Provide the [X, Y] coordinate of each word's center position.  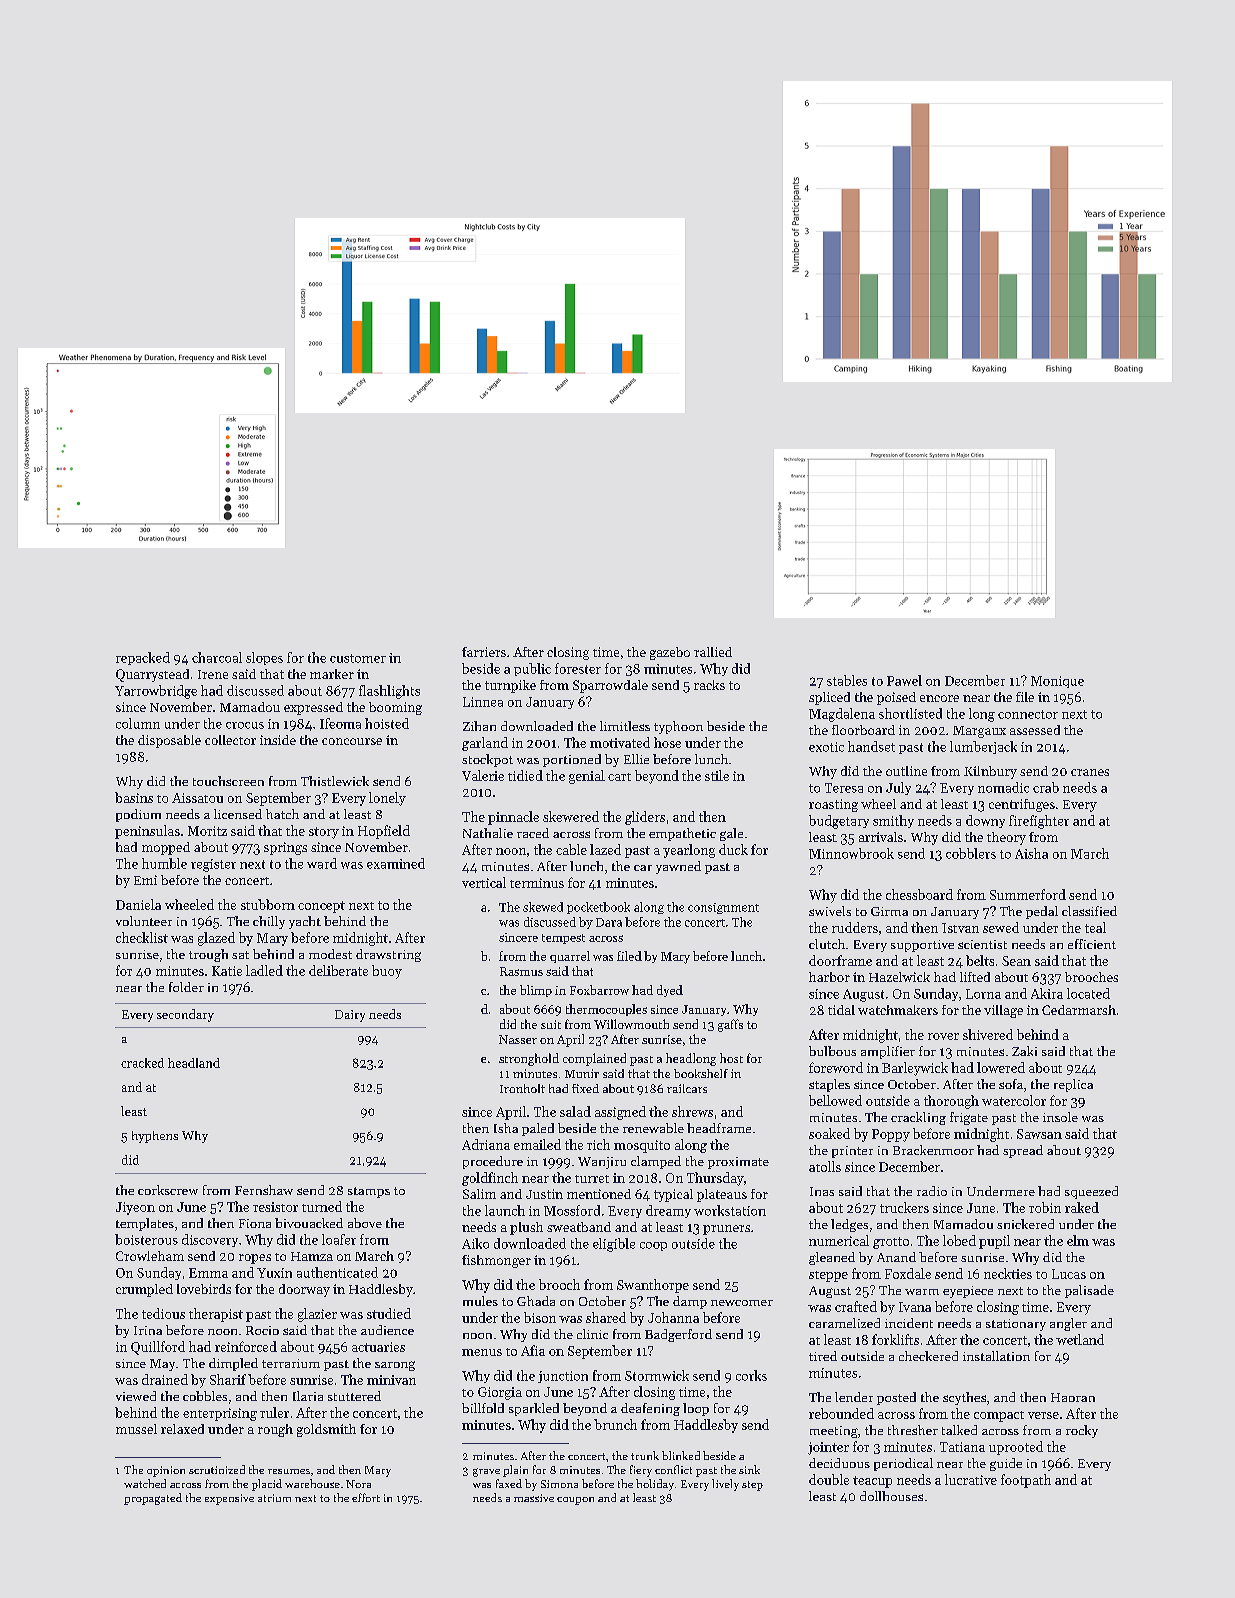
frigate [969, 1118]
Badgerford [678, 1335]
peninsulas [147, 832]
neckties [1008, 1273]
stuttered [354, 1396]
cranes [1090, 772]
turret [592, 1179]
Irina [148, 1330]
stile [717, 775]
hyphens [155, 1137]
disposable [169, 741]
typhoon [678, 727]
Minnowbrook [851, 853]
